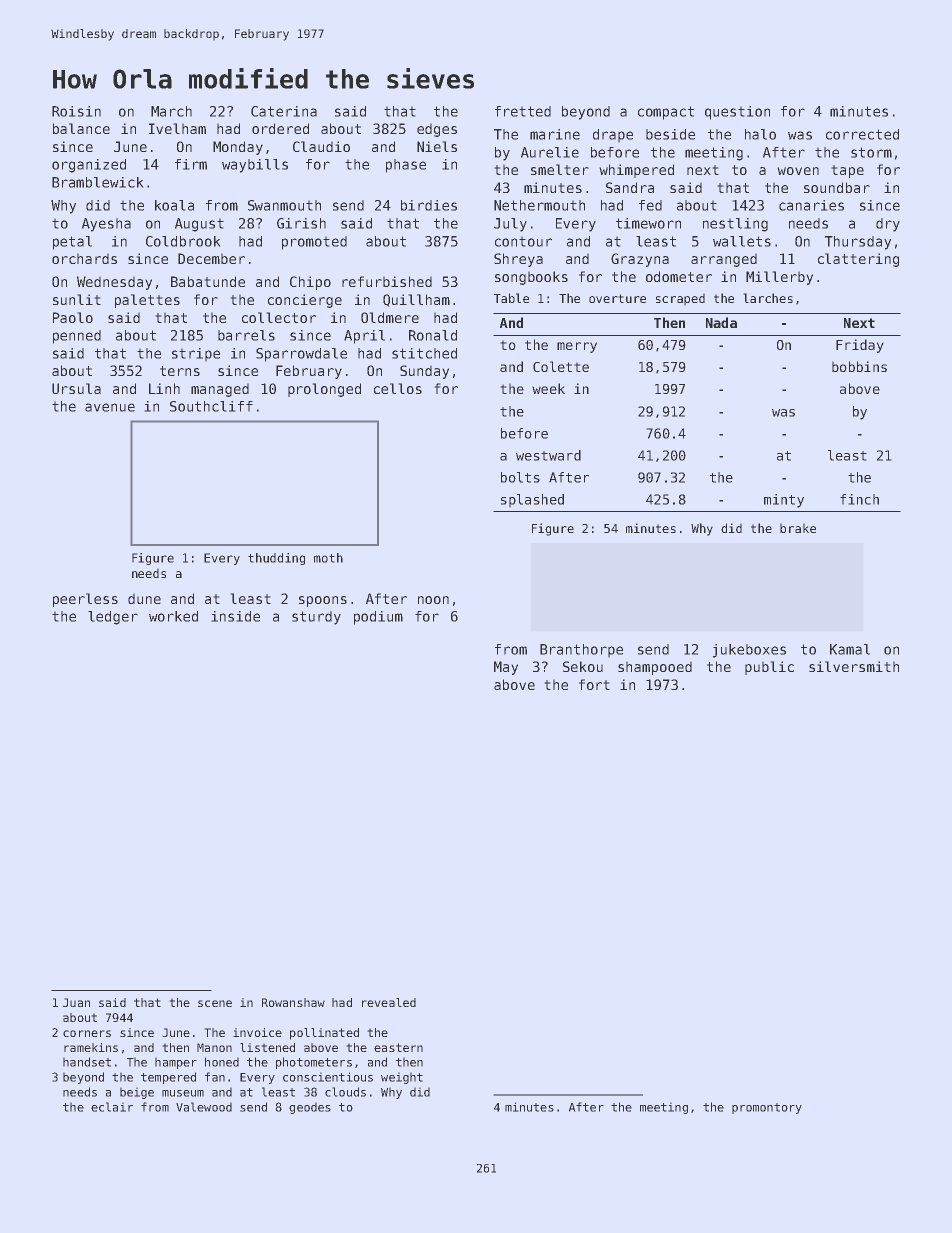  What do you see at coordinates (378, 618) in the document?
I see `podium` at bounding box center [378, 618].
